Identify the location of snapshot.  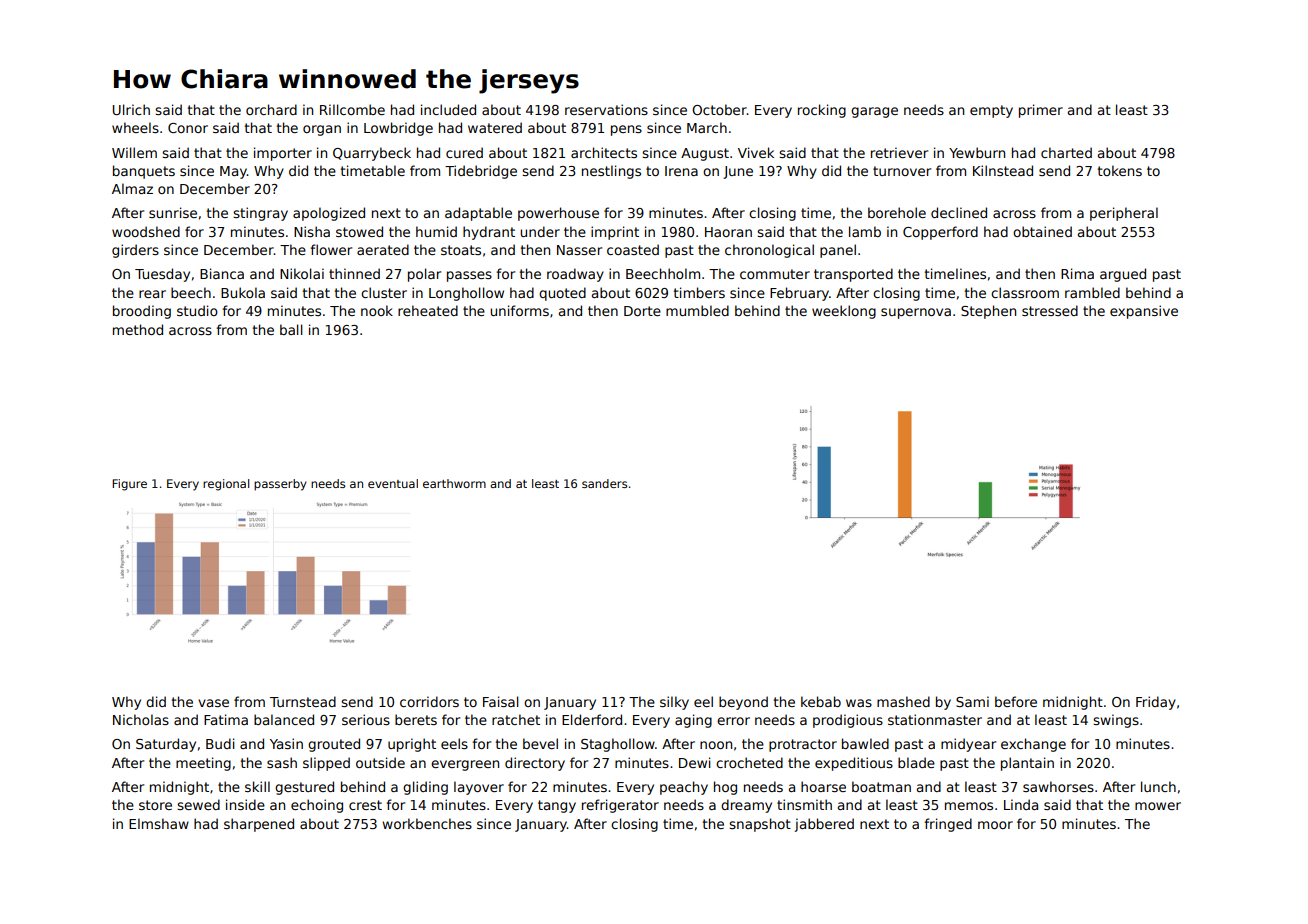
(760, 825).
